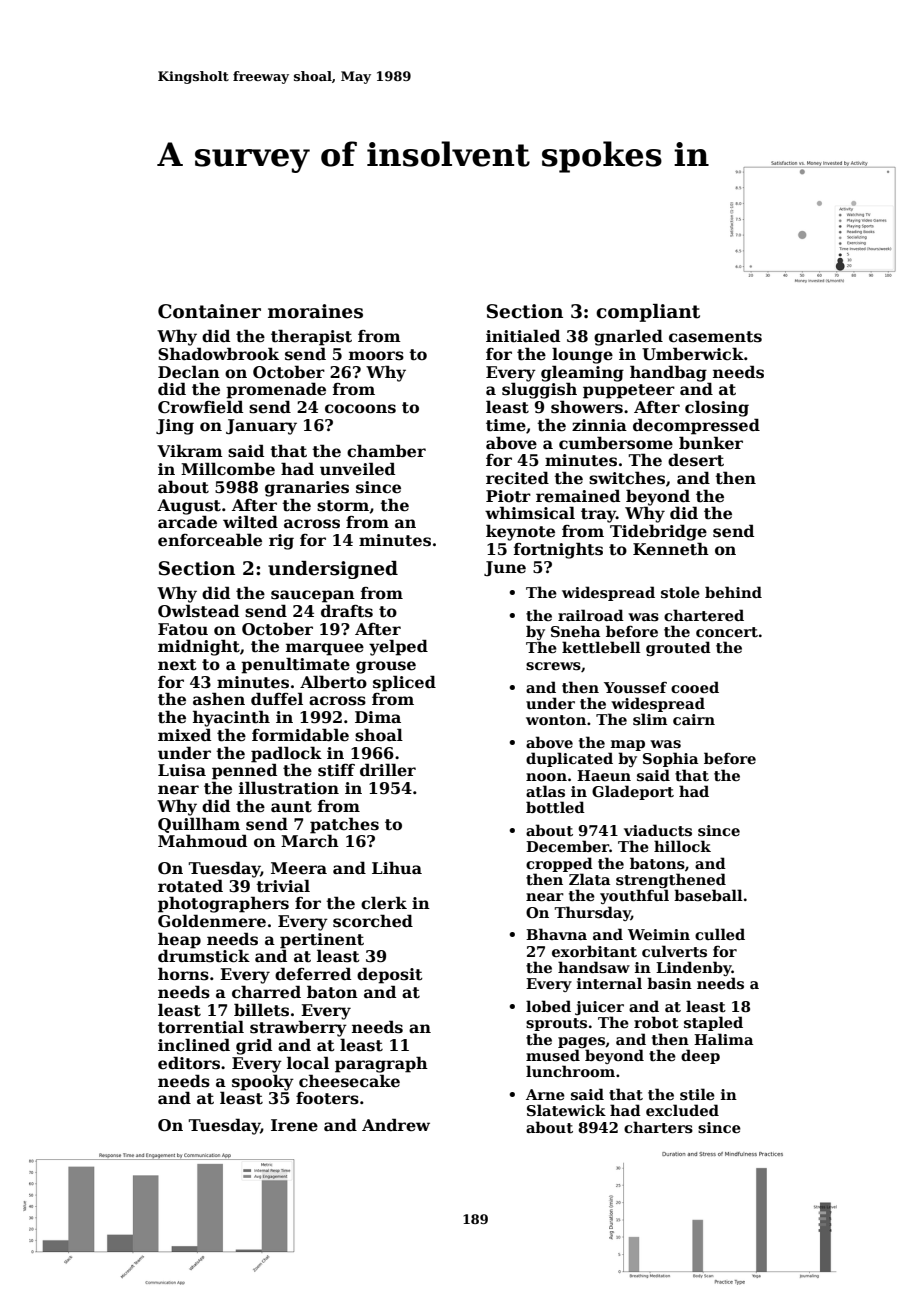  Describe the element at coordinates (294, 1125) in the document. I see `Irene` at that location.
